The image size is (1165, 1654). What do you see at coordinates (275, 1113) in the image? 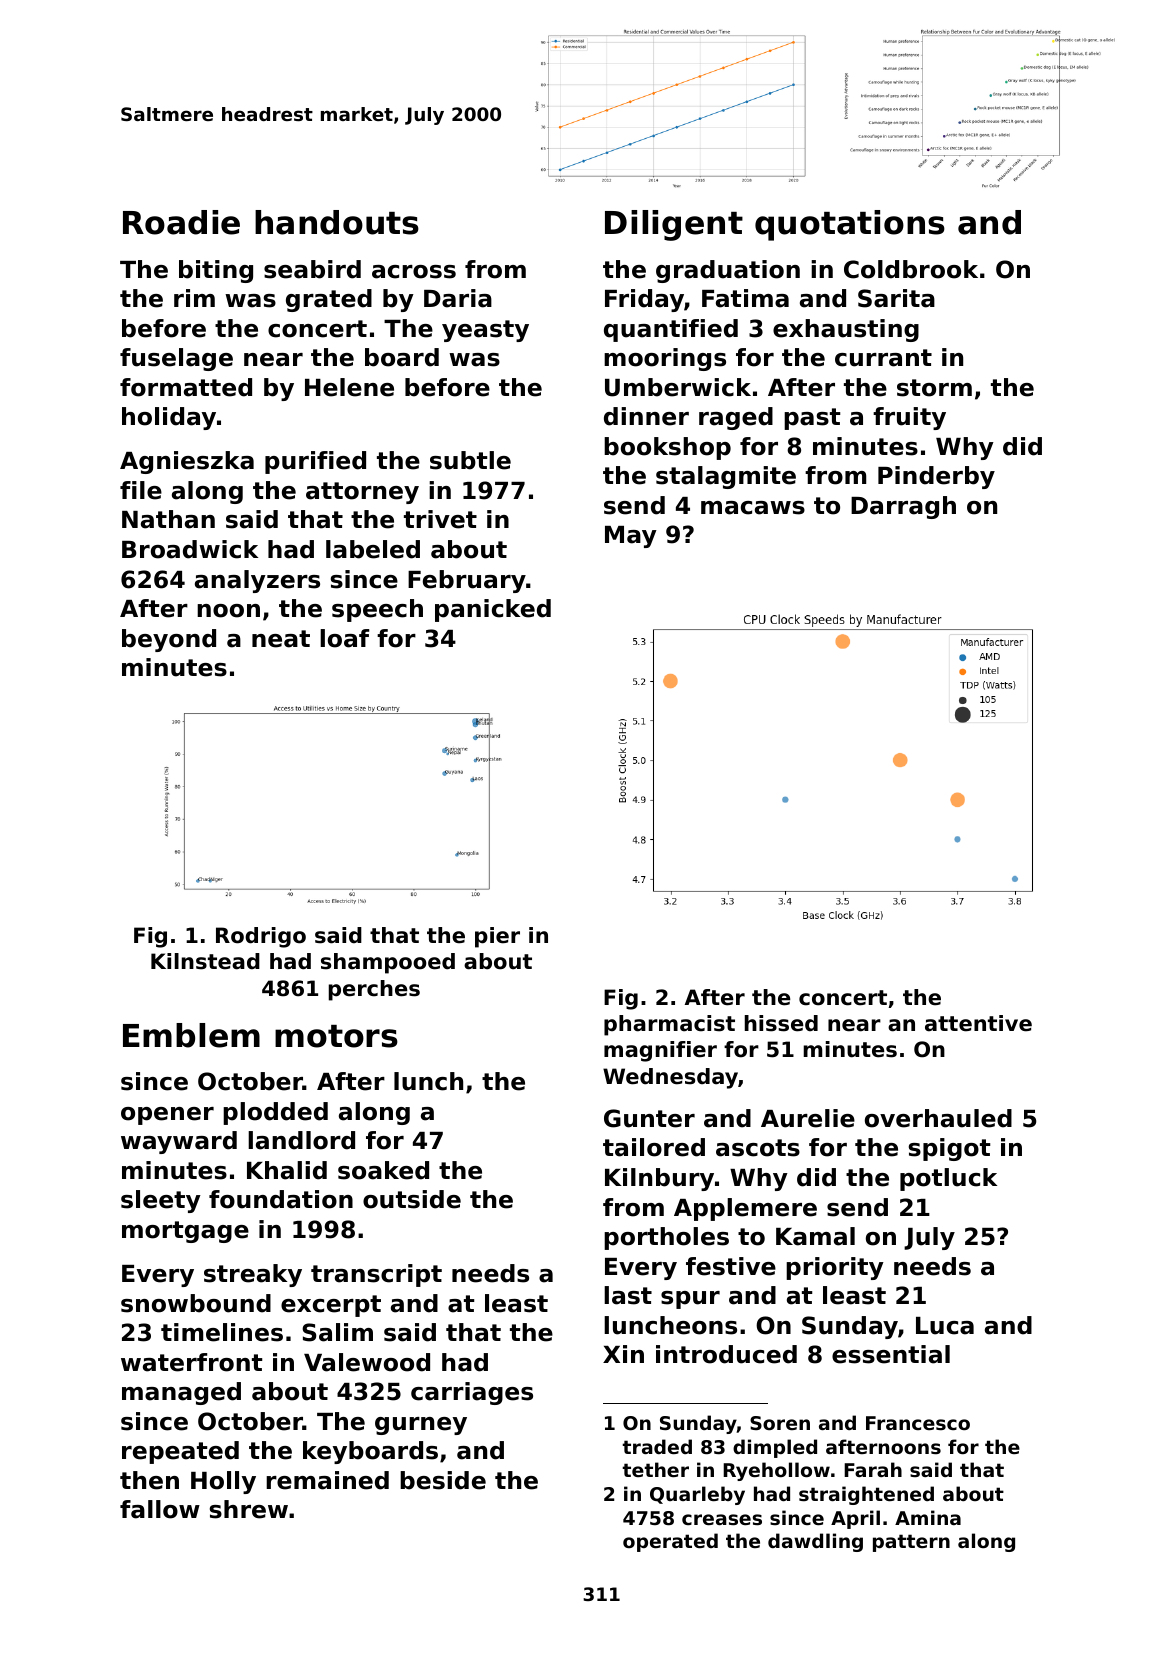
I see `plodded` at bounding box center [275, 1113].
